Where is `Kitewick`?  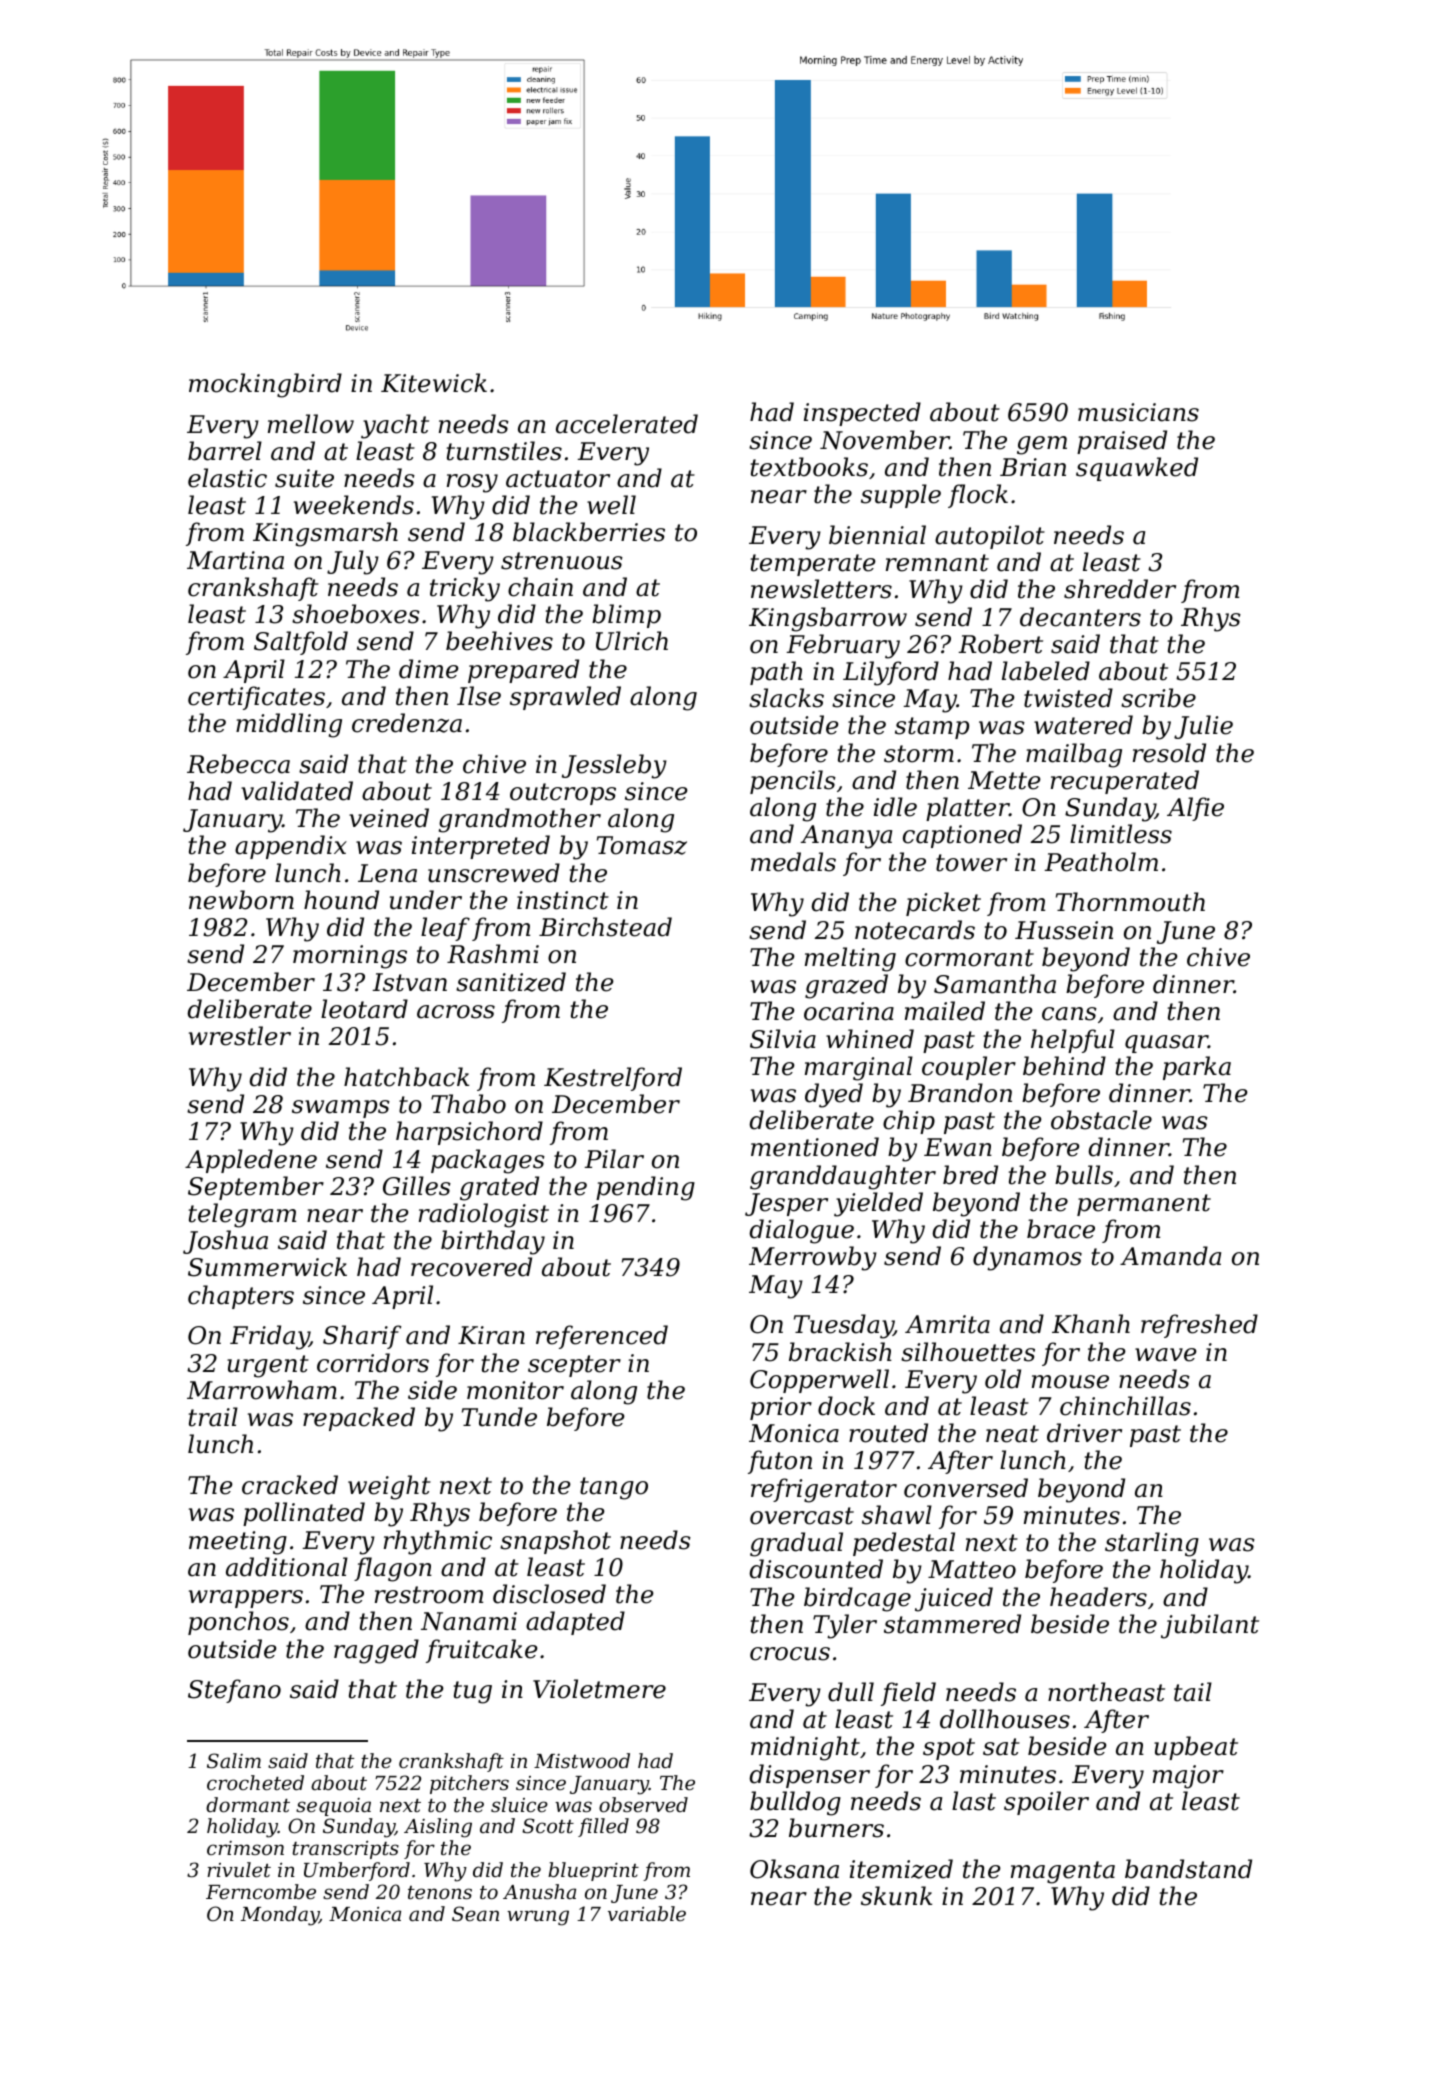 Kitewick is located at coordinates (434, 383).
